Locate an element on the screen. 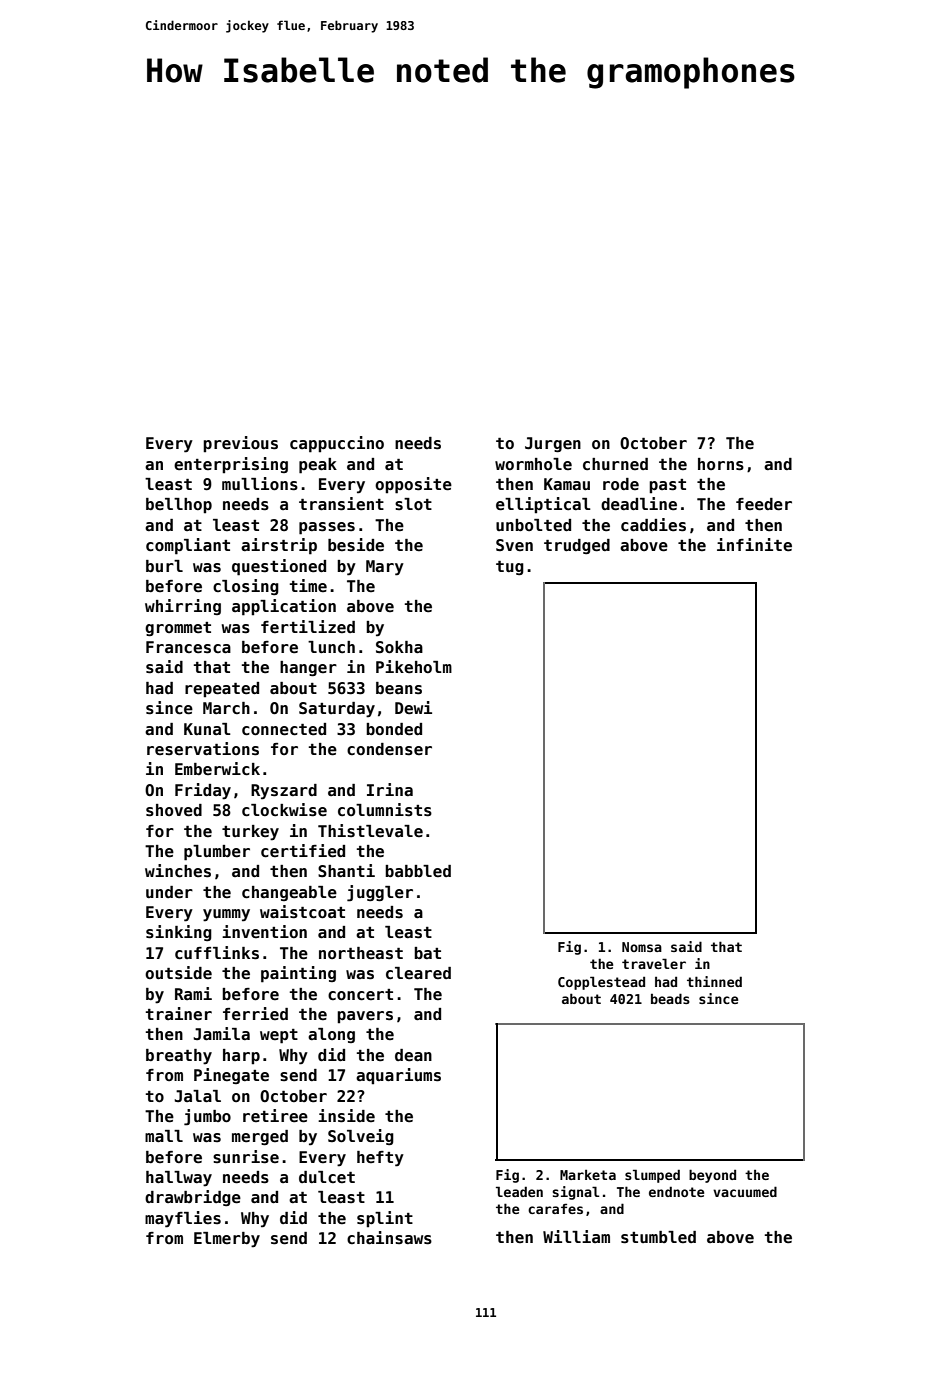  thinned is located at coordinates (714, 981).
